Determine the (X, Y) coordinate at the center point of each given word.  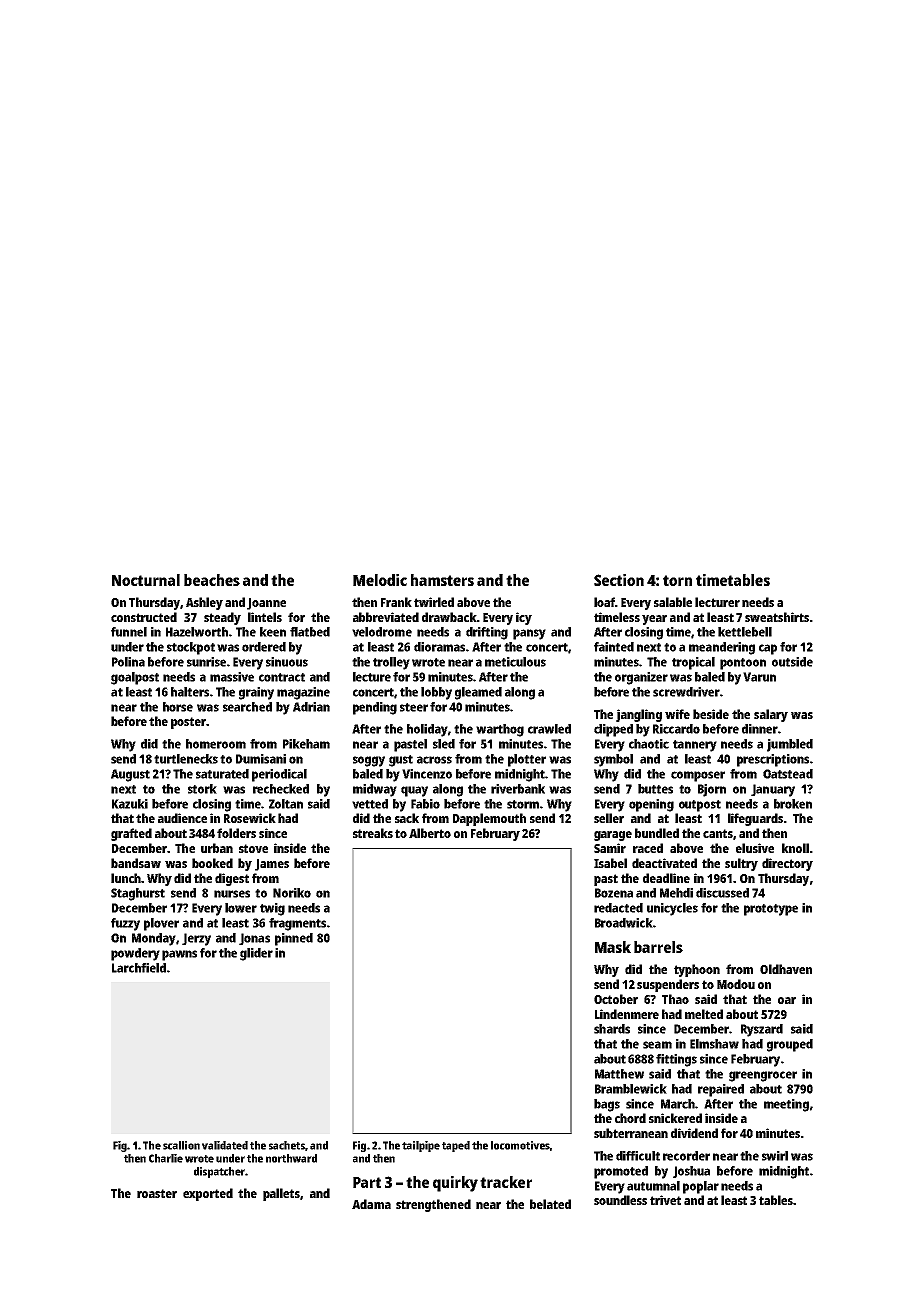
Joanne (266, 604)
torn (677, 580)
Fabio (425, 804)
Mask (613, 947)
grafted (131, 834)
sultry (741, 864)
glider (256, 954)
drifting (487, 633)
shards (612, 1029)
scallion (181, 1145)
